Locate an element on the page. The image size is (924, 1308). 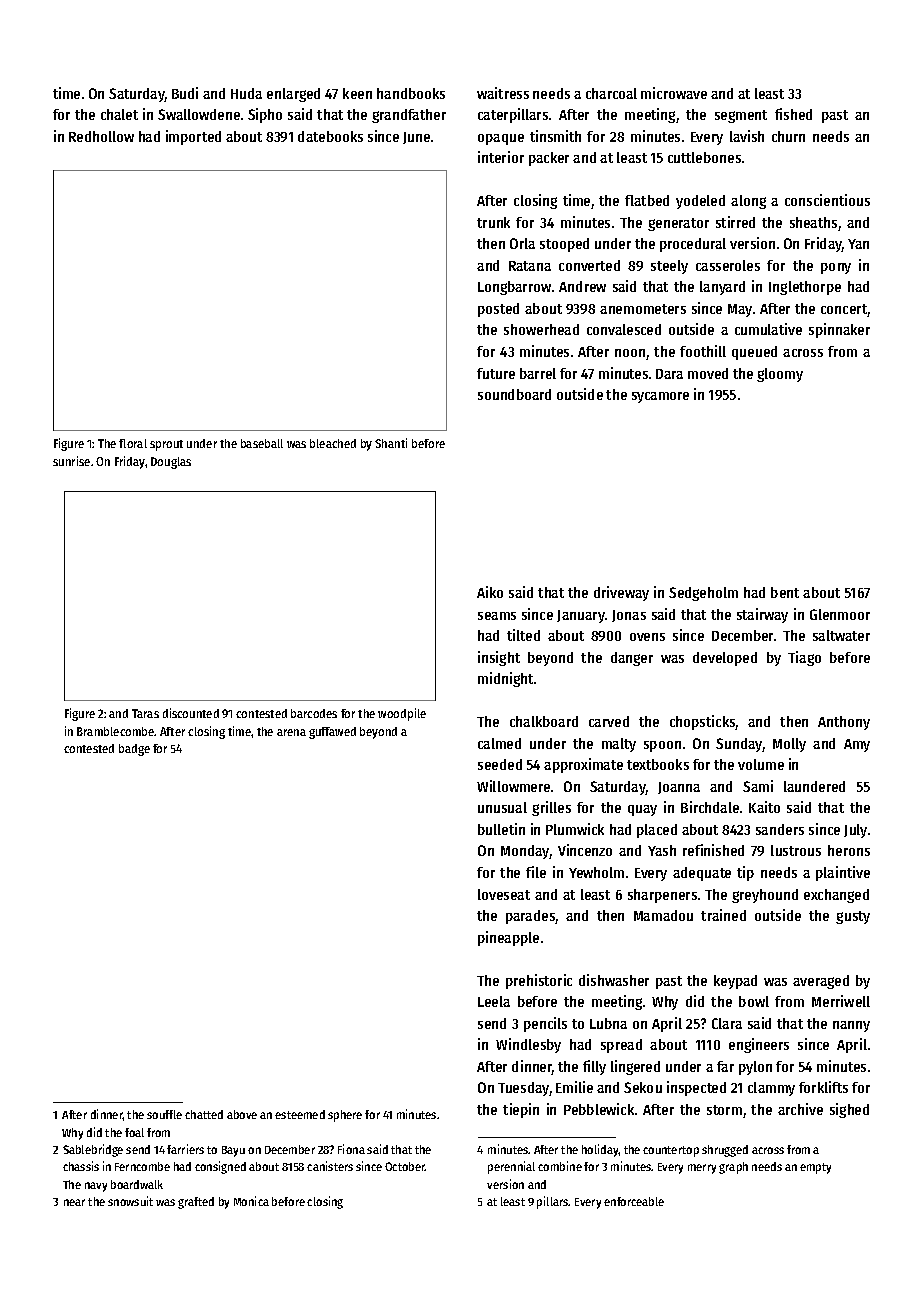
Aiko is located at coordinates (490, 592).
